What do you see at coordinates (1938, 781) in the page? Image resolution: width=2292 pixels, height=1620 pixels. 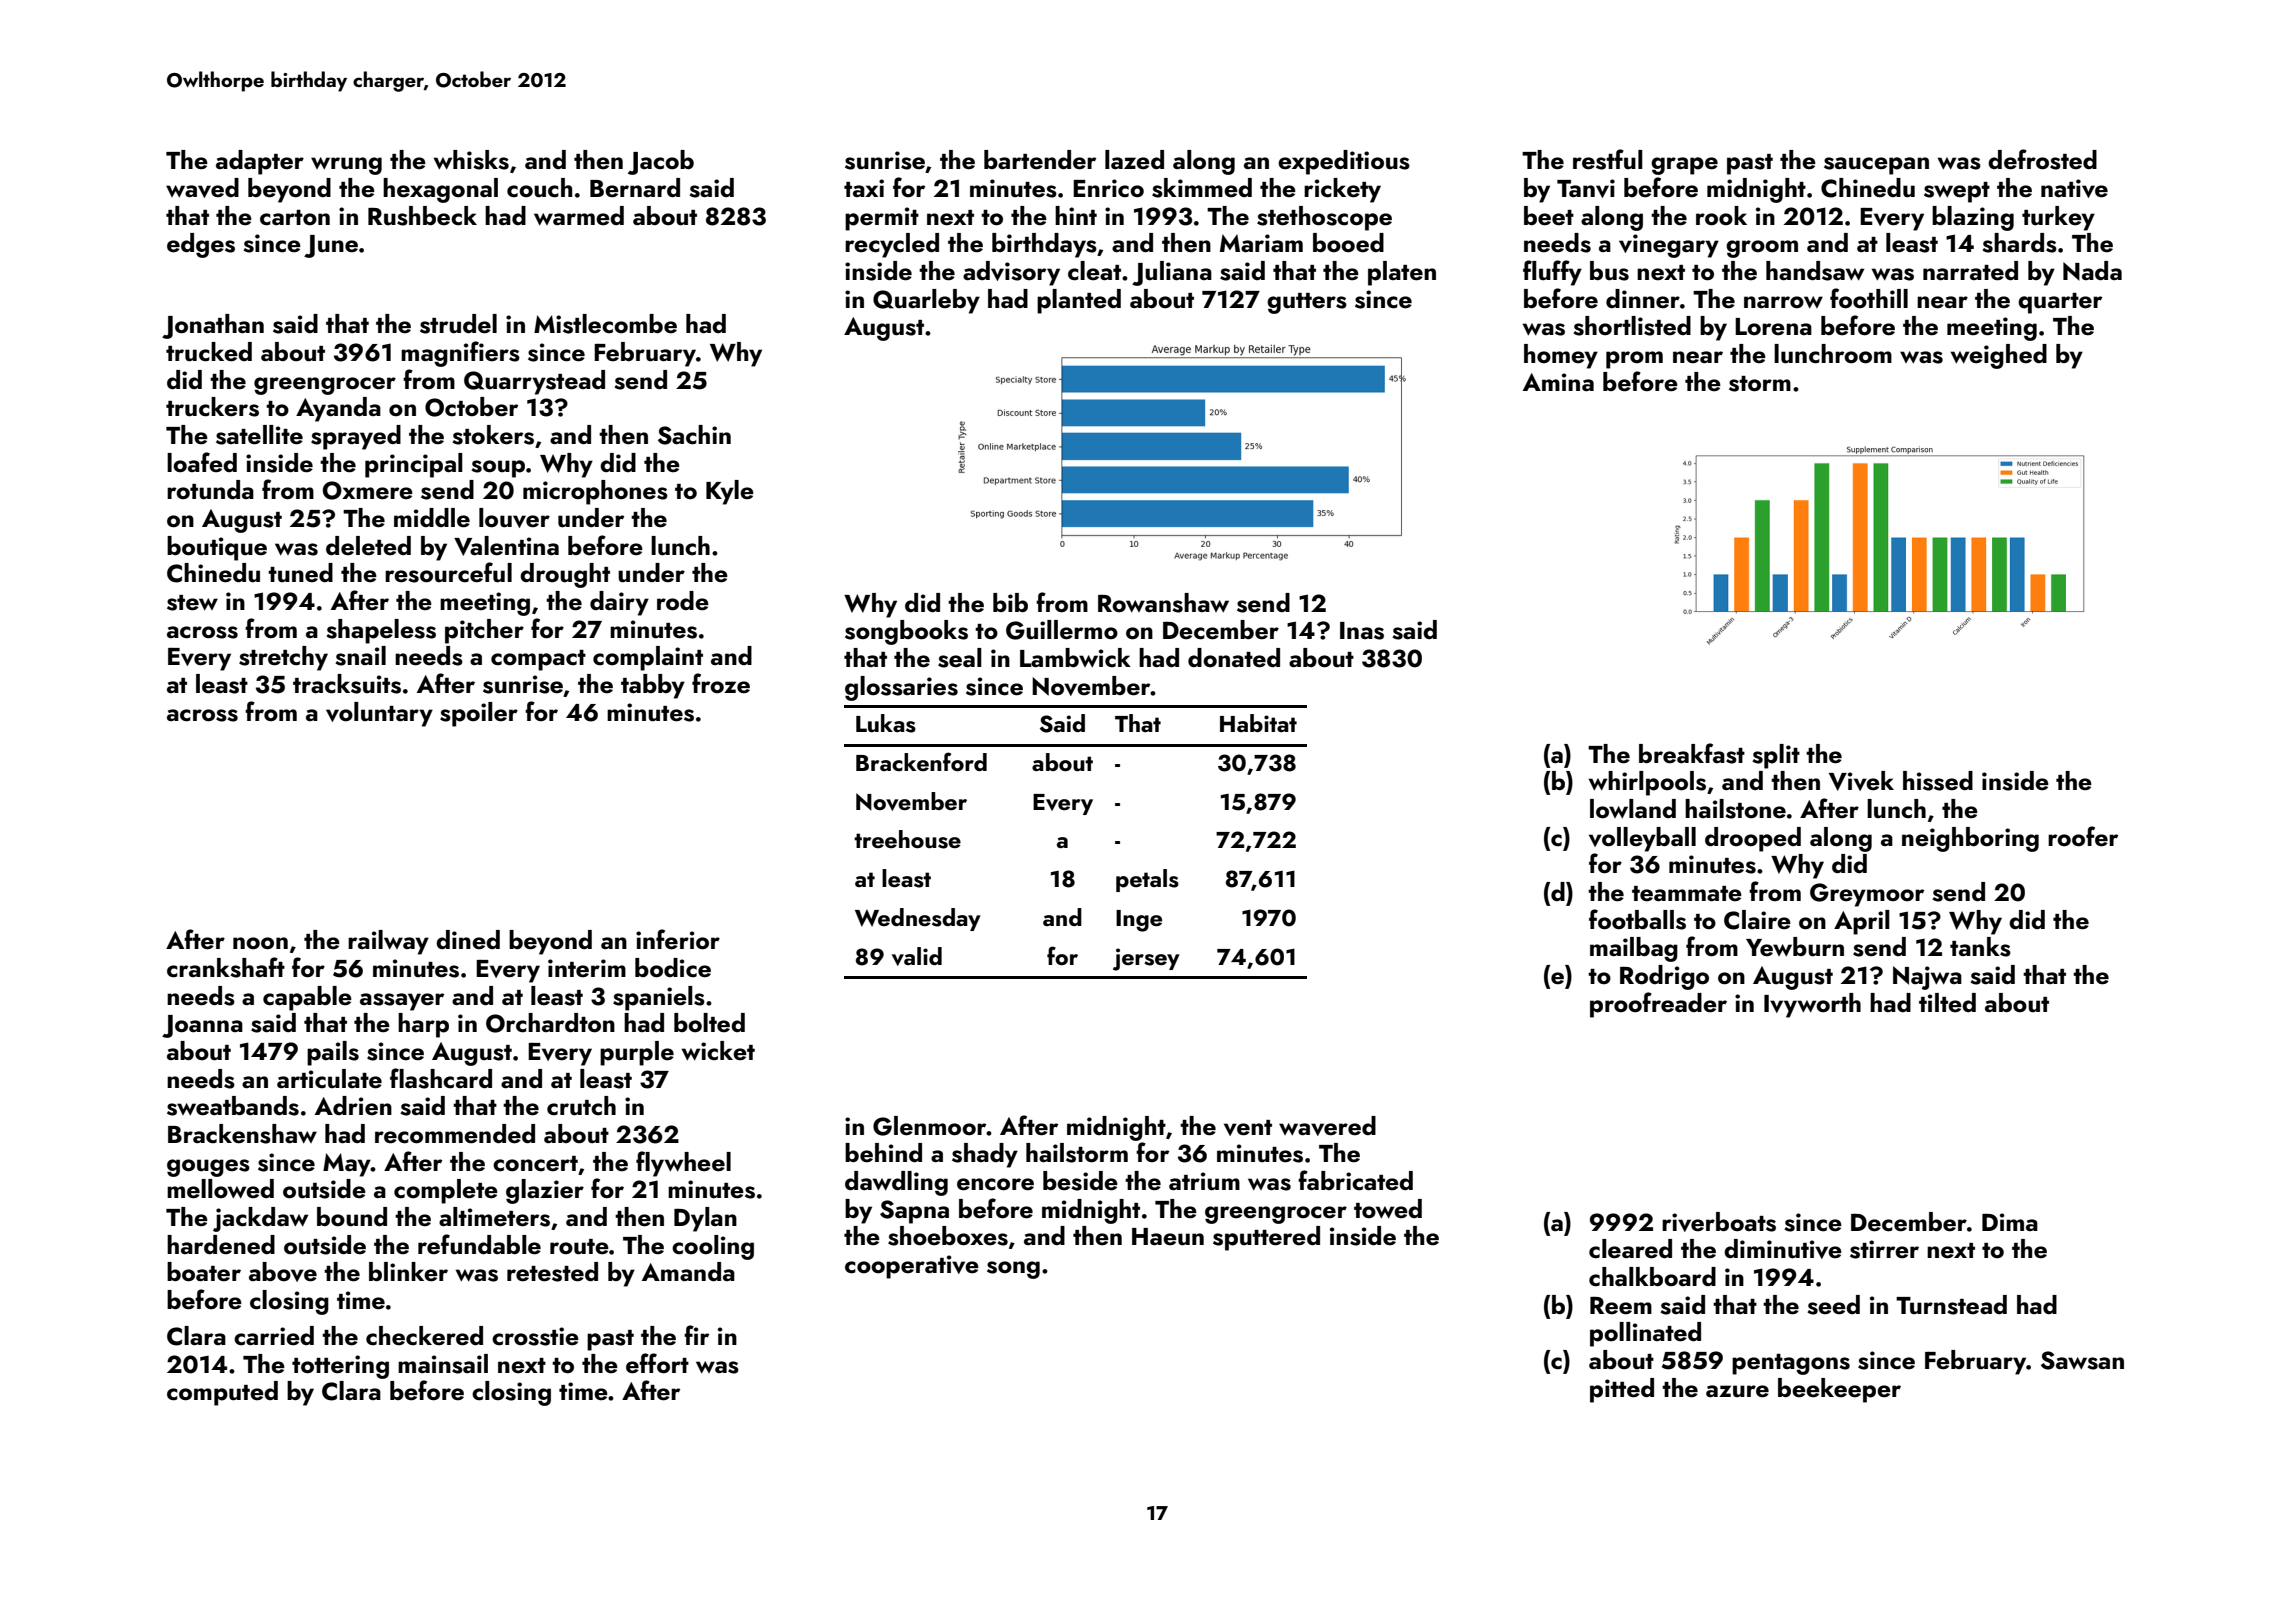 I see `hissed` at bounding box center [1938, 781].
